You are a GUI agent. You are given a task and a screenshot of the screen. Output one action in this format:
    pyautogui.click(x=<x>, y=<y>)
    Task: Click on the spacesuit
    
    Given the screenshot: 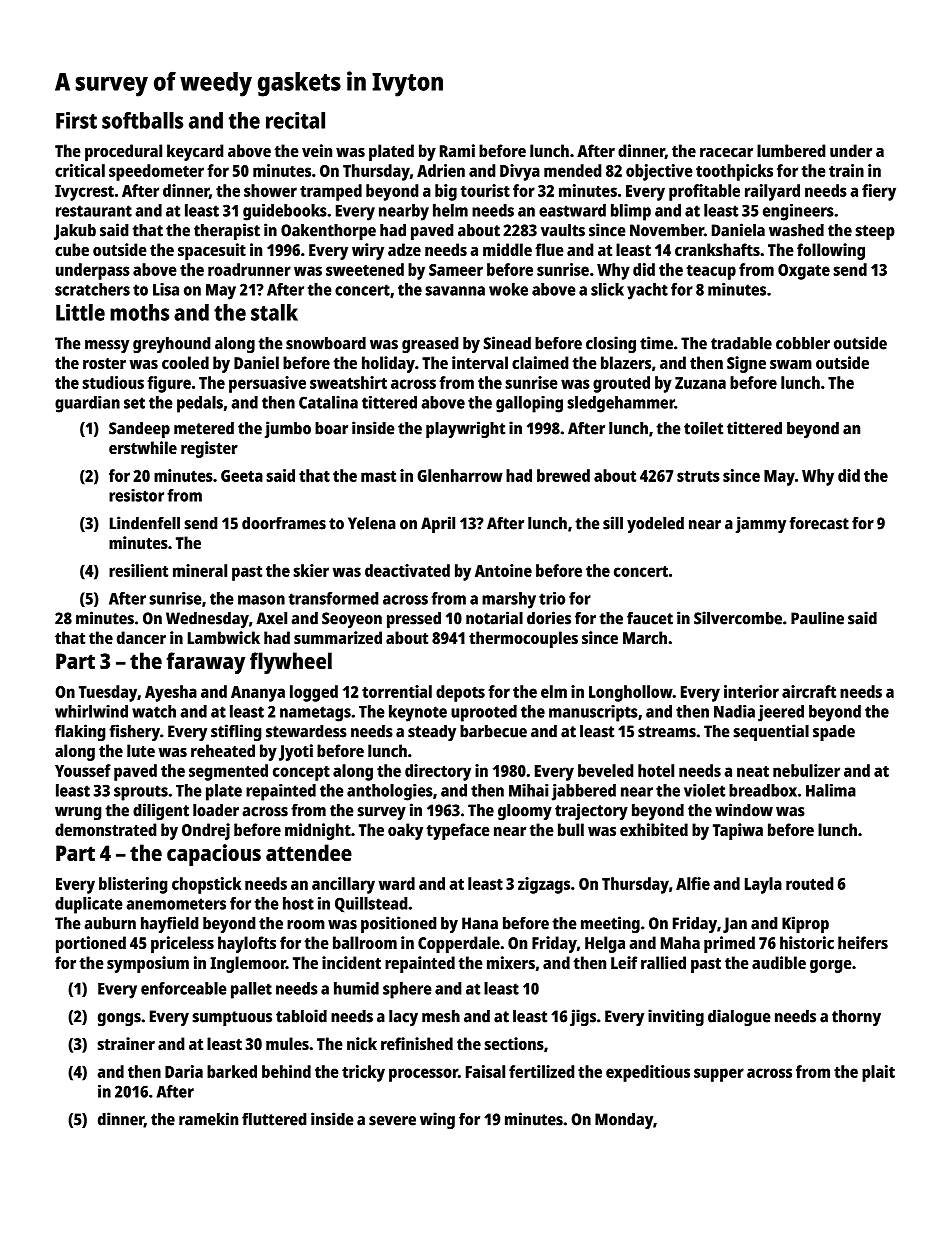 What is the action you would take?
    pyautogui.click(x=212, y=251)
